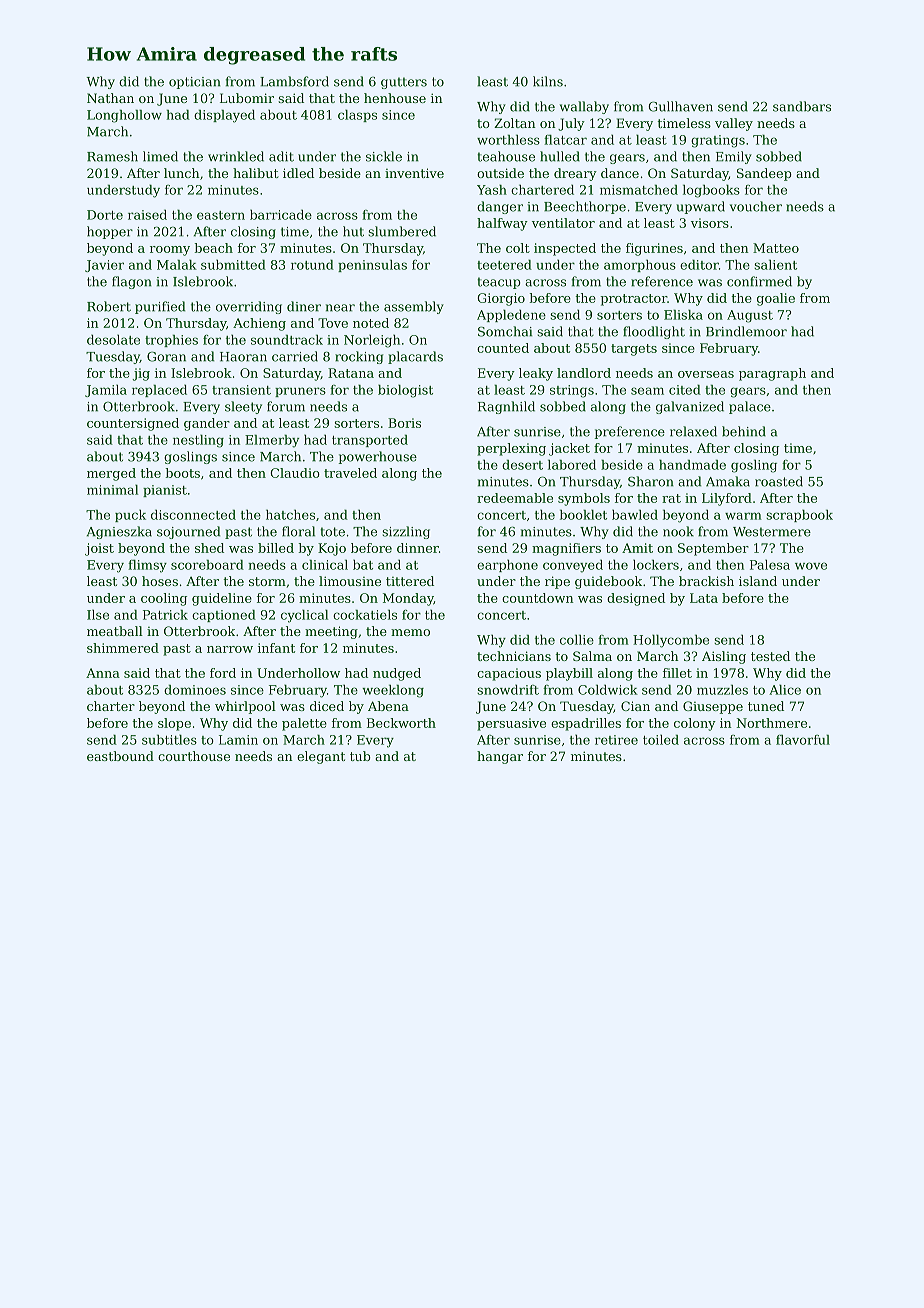 Image resolution: width=924 pixels, height=1308 pixels. Describe the element at coordinates (377, 457) in the screenshot. I see `powerhouse` at that location.
